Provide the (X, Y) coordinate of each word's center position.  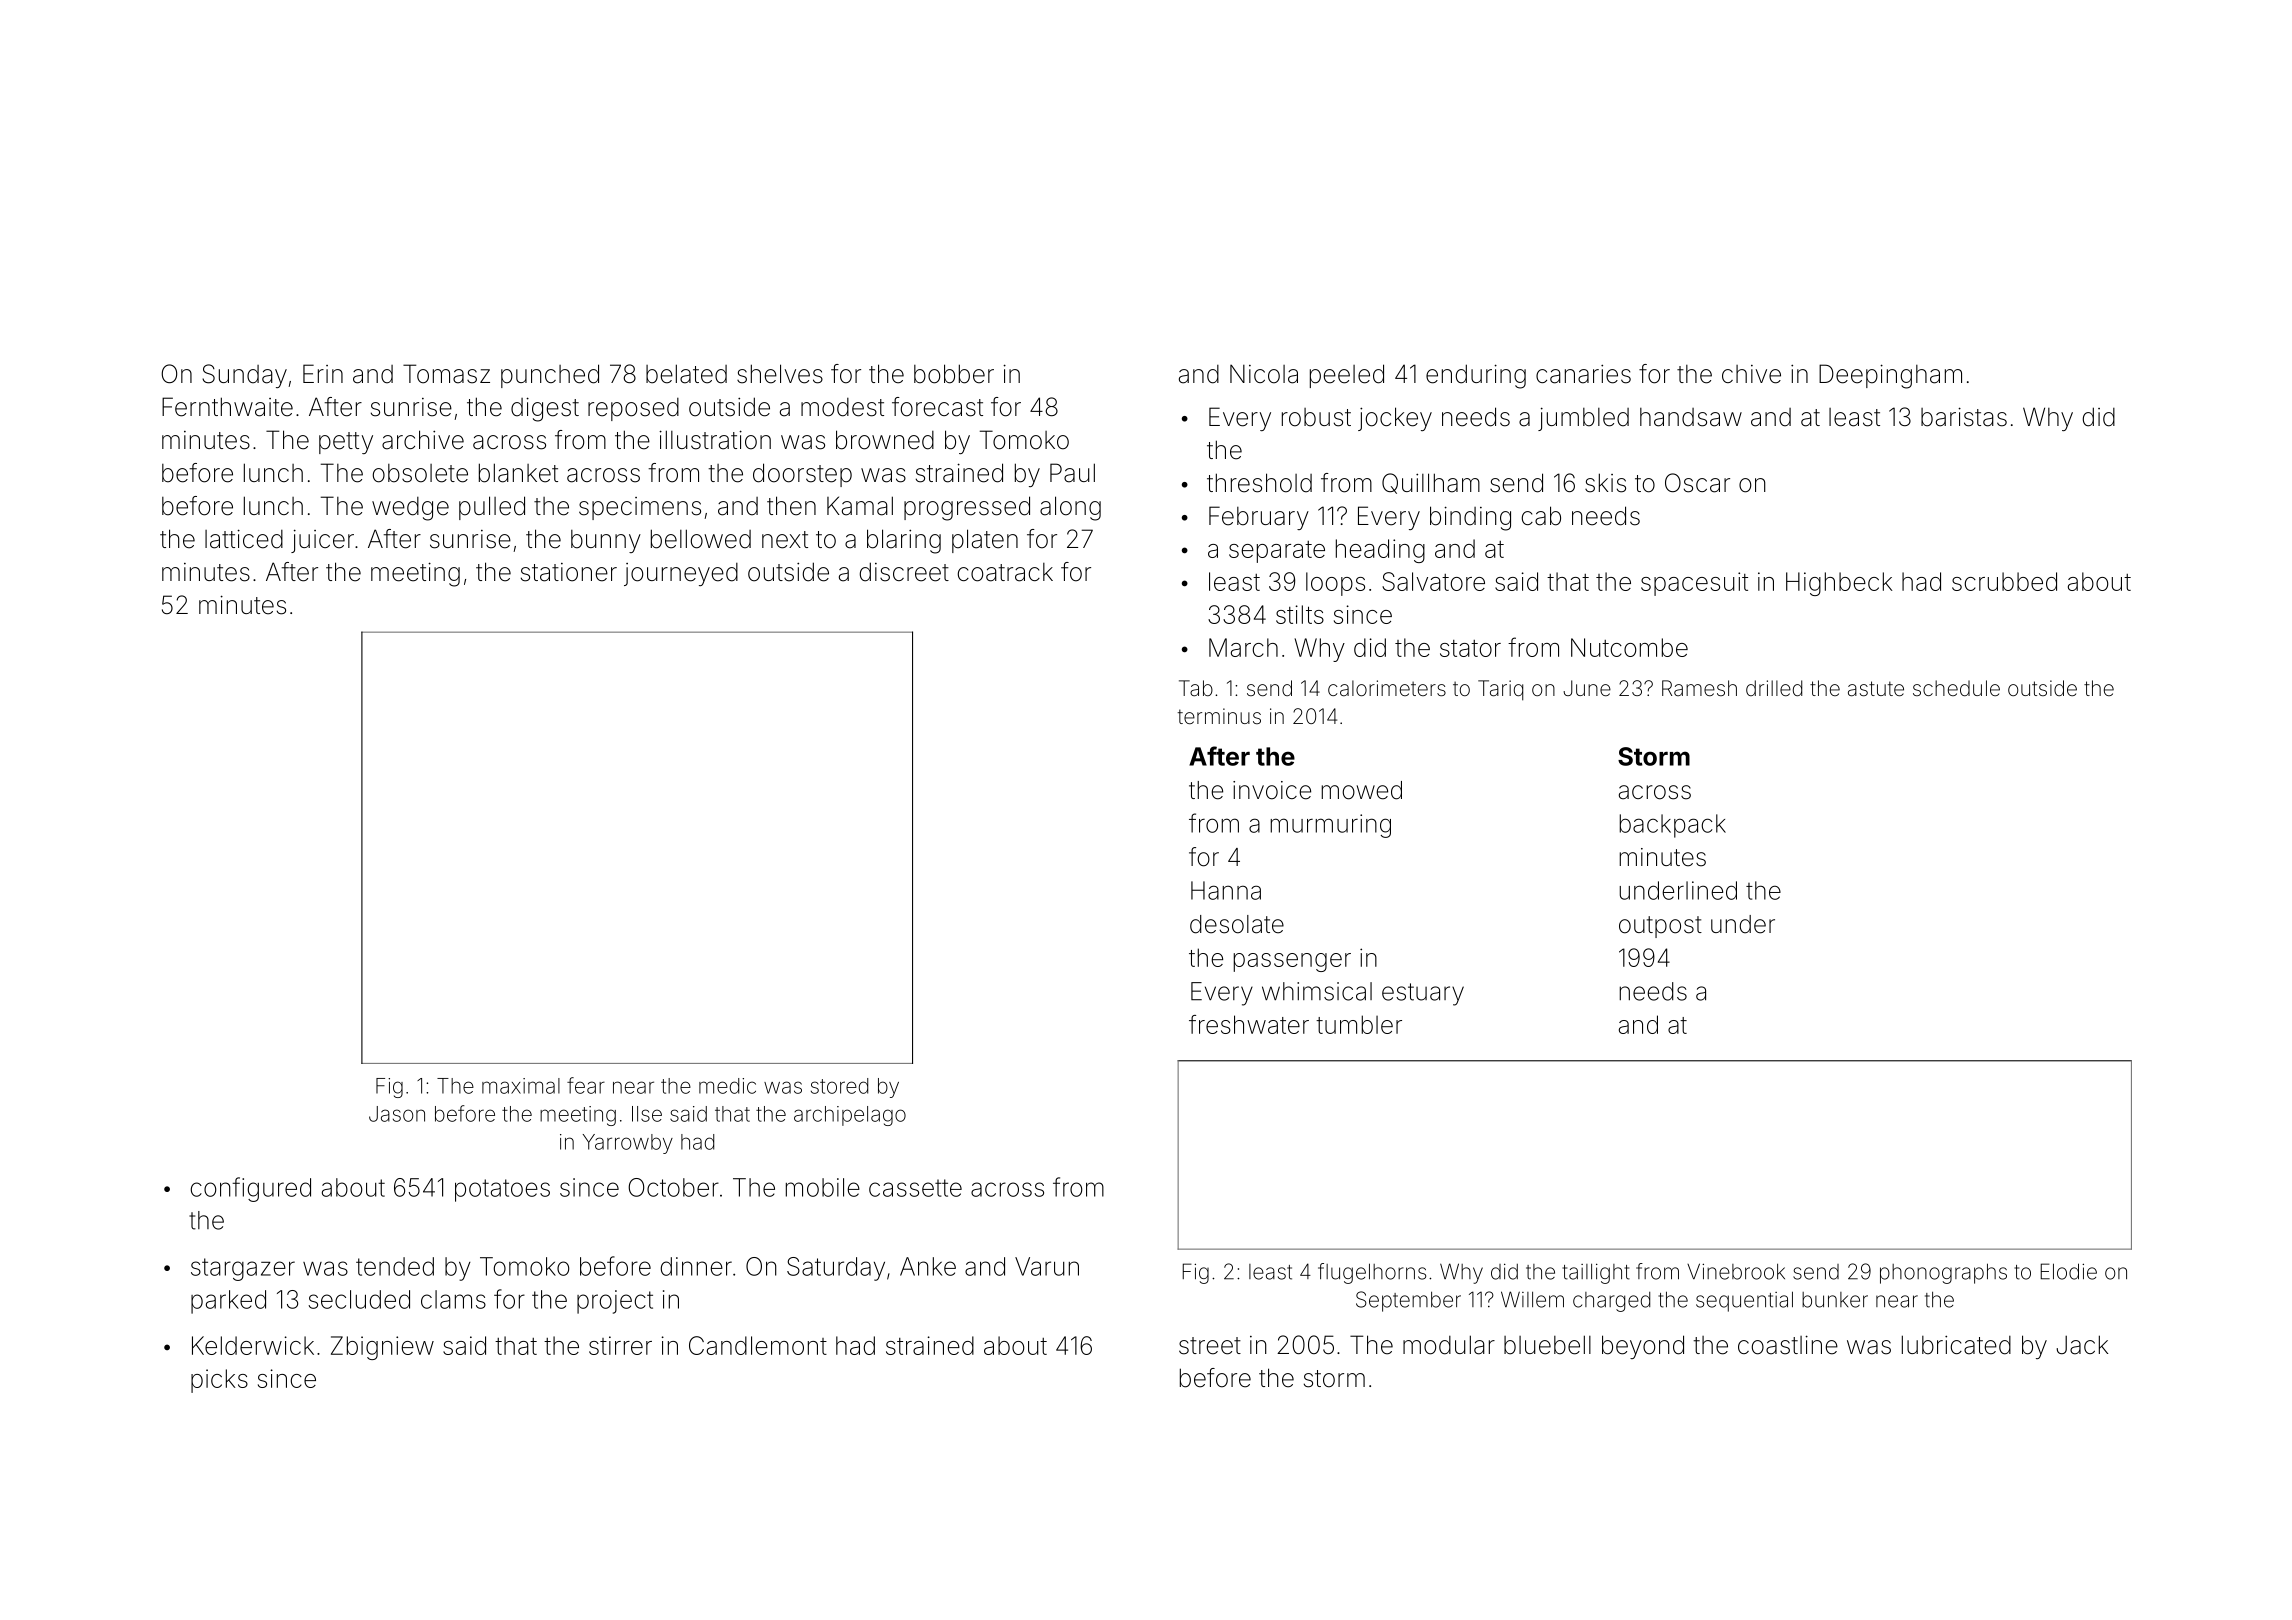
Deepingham (1890, 376)
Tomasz (446, 374)
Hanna (1226, 890)
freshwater (1249, 1024)
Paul (1072, 473)
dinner (696, 1266)
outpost (1660, 927)
